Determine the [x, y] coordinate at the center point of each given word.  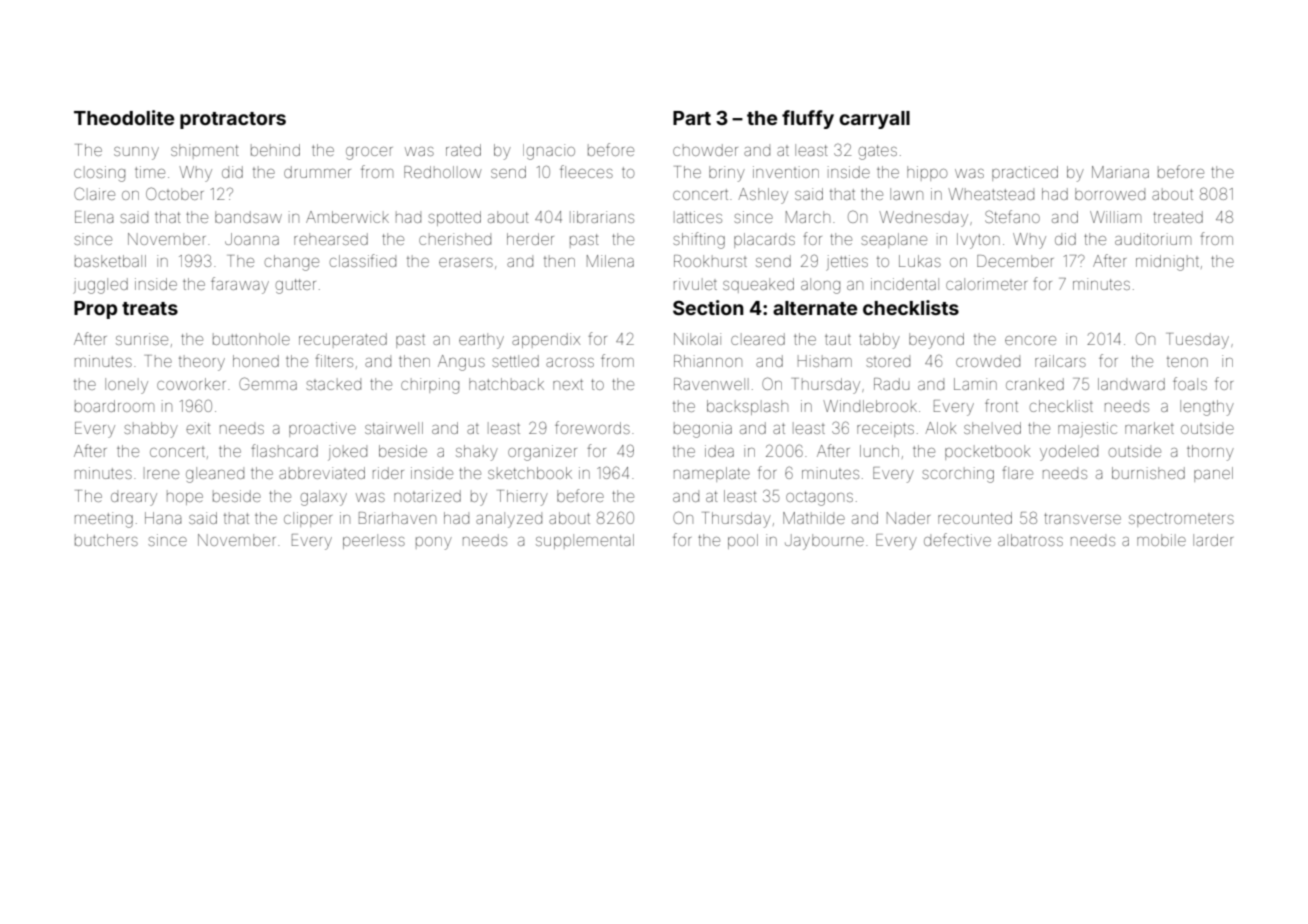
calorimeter [986, 284]
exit [198, 428]
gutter [296, 286]
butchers [106, 540]
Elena [94, 217]
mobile [1161, 540]
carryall [874, 120]
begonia [703, 430]
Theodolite [124, 117]
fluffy [808, 119]
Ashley [763, 196]
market [1149, 428]
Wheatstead [991, 194]
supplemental [585, 541]
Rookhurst [710, 261]
